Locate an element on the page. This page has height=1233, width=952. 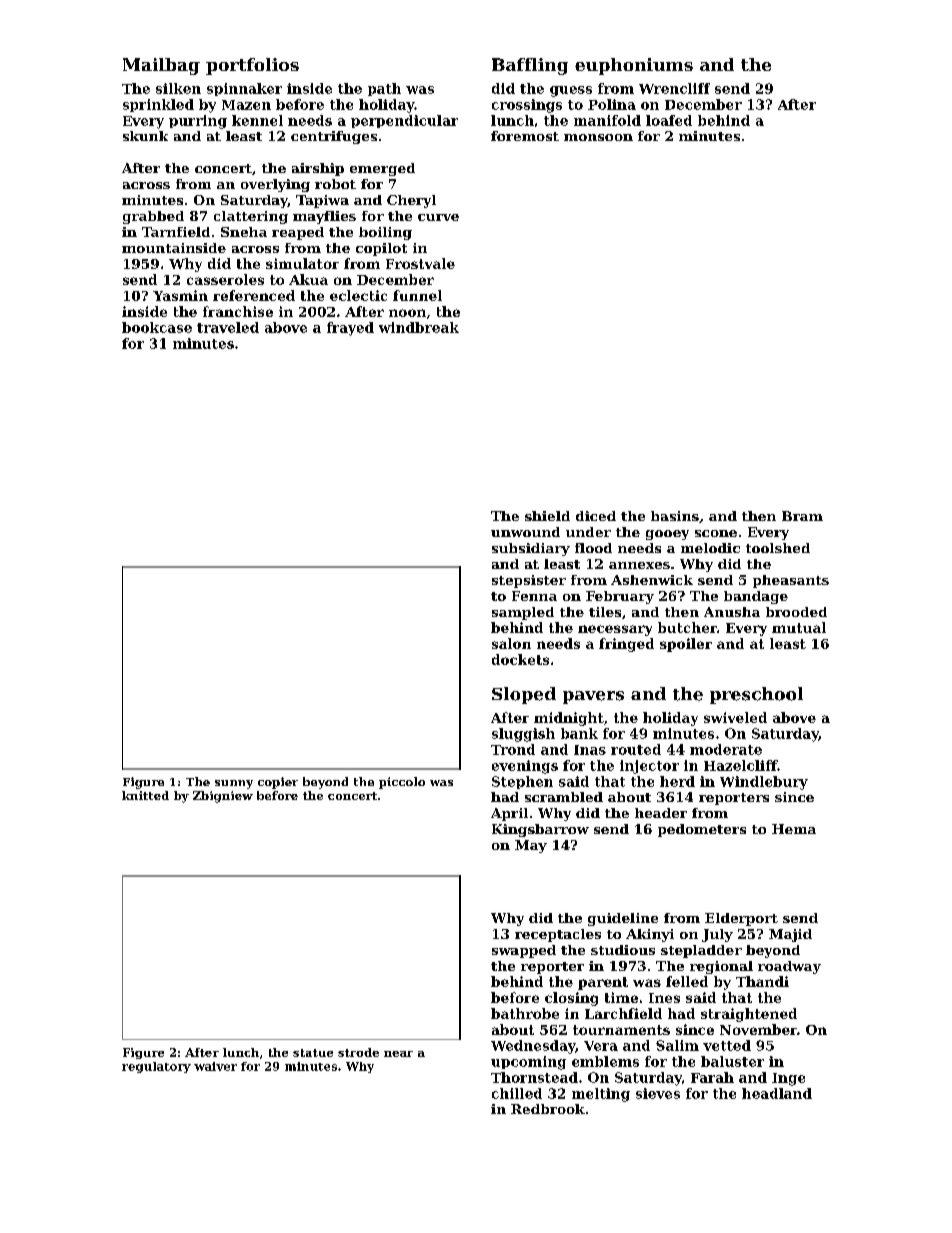
Trond is located at coordinates (513, 749).
